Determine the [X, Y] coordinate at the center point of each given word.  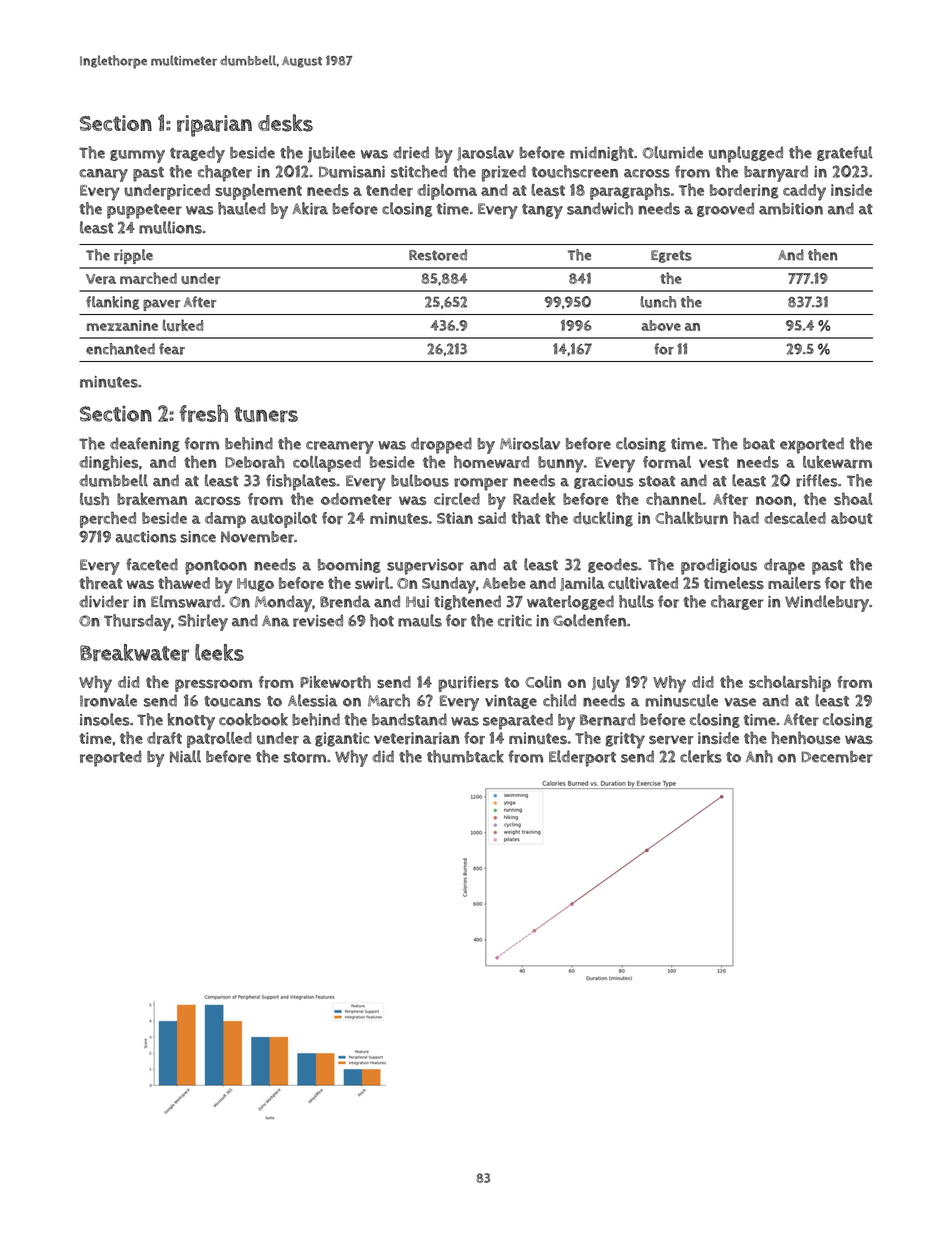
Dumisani [352, 172]
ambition [791, 209]
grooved [725, 209]
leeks [219, 652]
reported [110, 758]
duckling [603, 519]
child [559, 700]
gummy [137, 156]
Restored [438, 255]
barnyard [776, 173]
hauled [241, 208]
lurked [183, 325]
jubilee [331, 154]
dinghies [109, 463]
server [671, 740]
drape [784, 566]
